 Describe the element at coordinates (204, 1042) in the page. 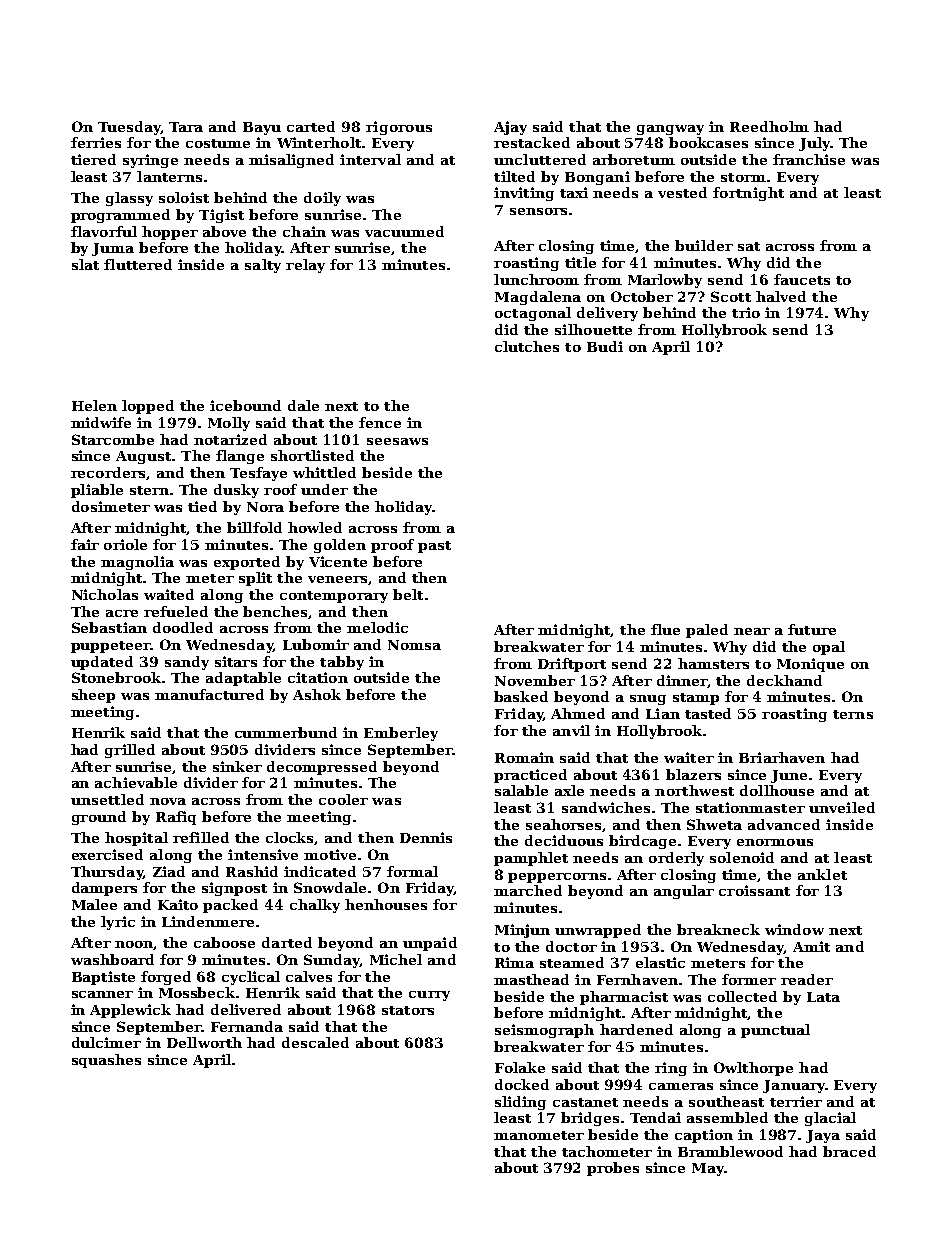

I see `Dellworth` at that location.
